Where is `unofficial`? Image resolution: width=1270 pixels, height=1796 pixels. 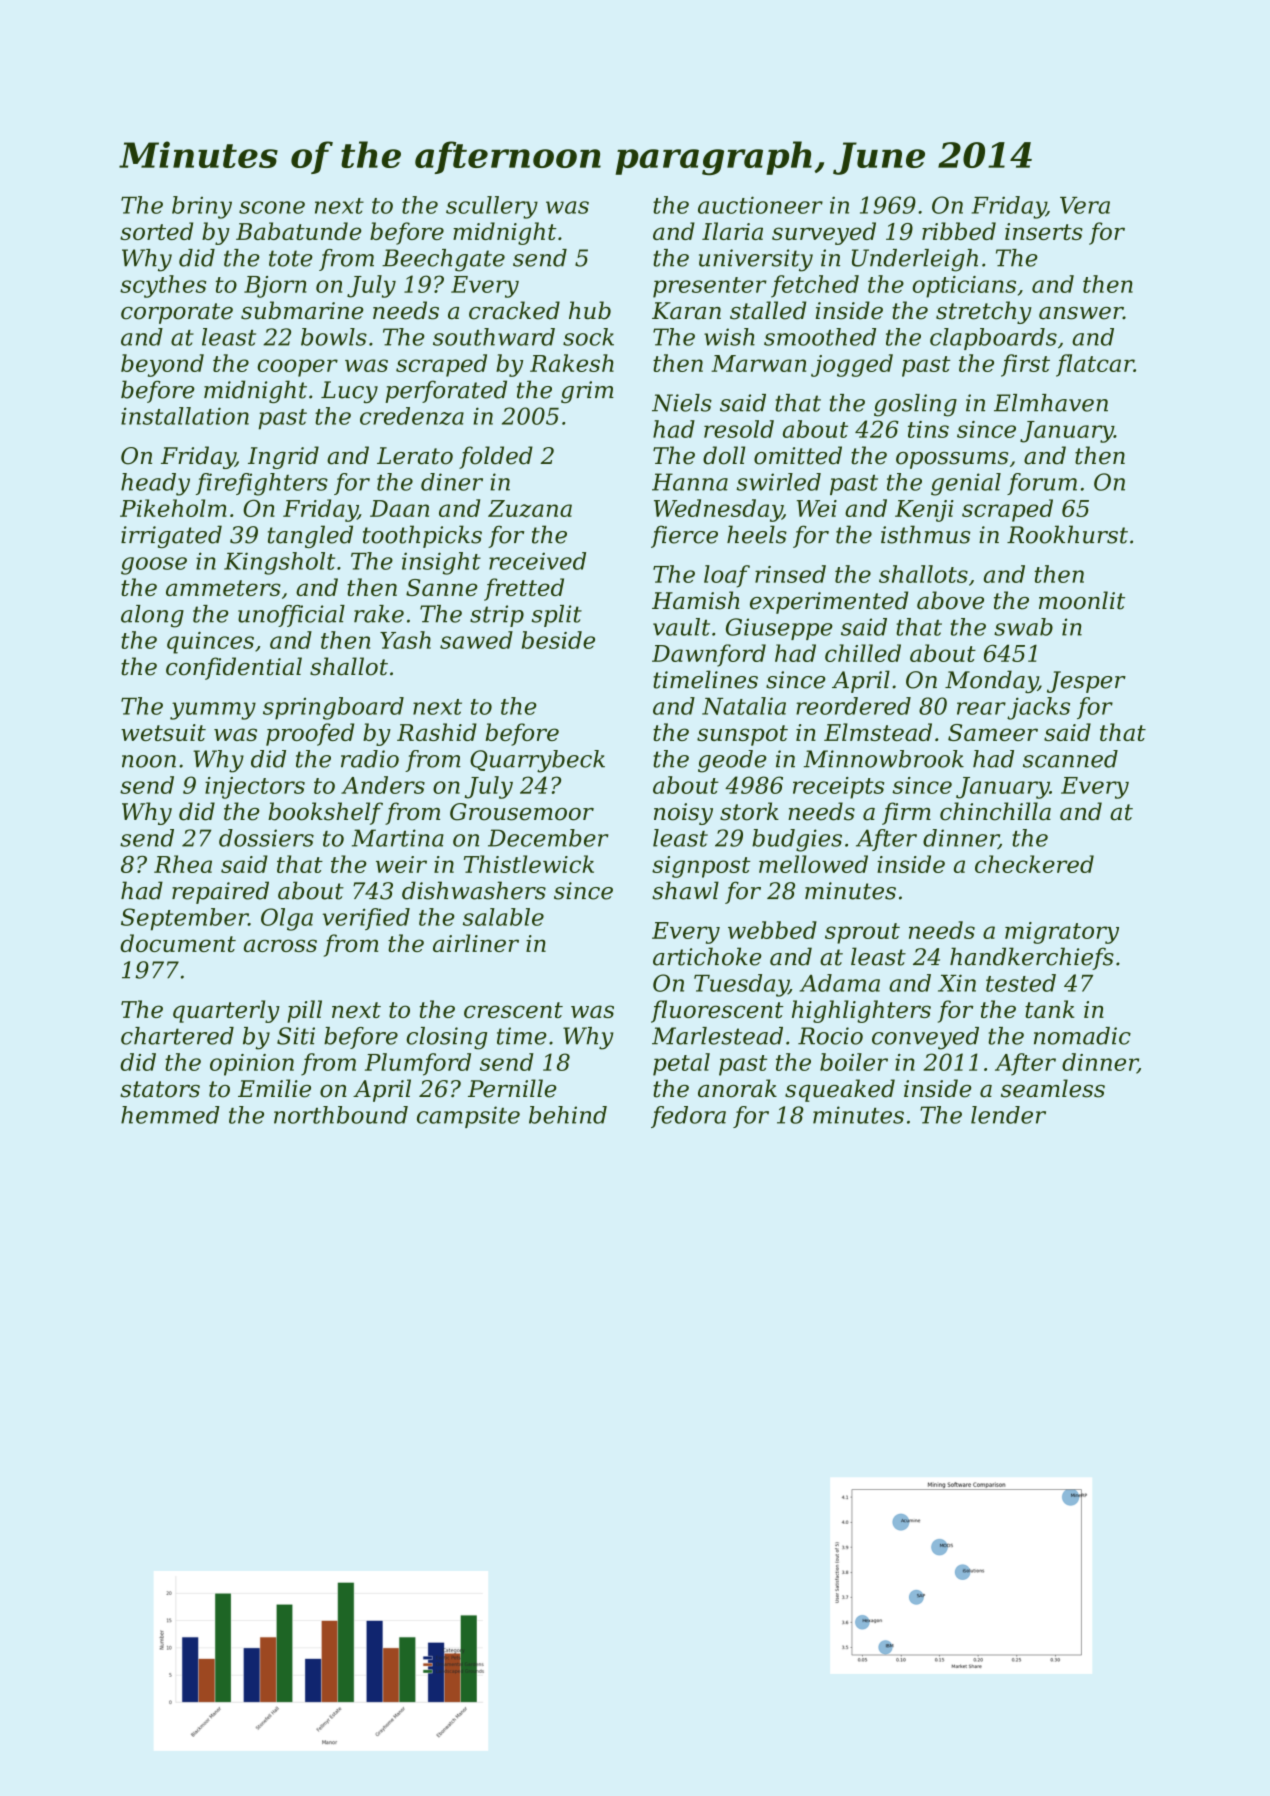 unofficial is located at coordinates (291, 616).
